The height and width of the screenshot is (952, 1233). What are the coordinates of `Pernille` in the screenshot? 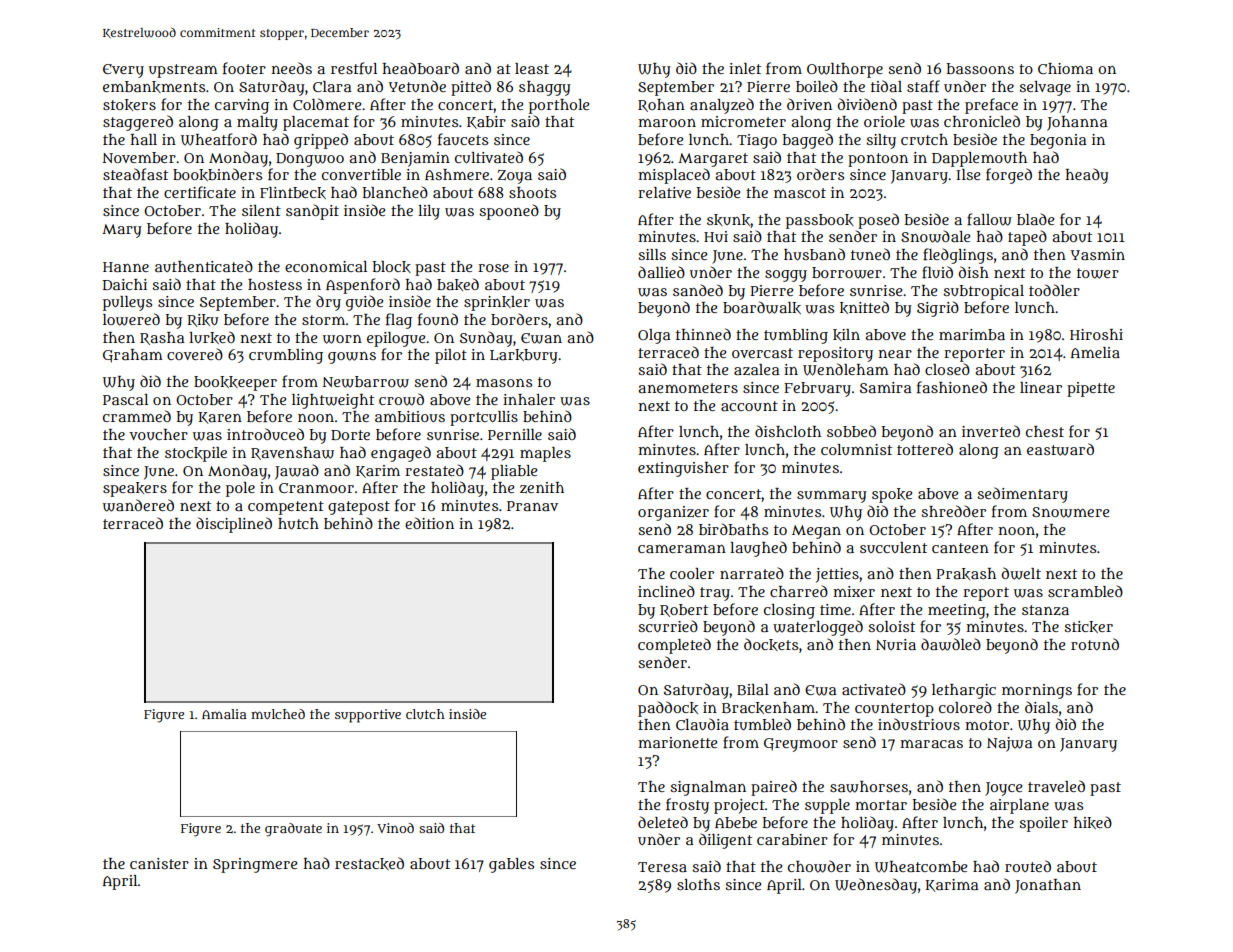 It's located at (515, 434).
